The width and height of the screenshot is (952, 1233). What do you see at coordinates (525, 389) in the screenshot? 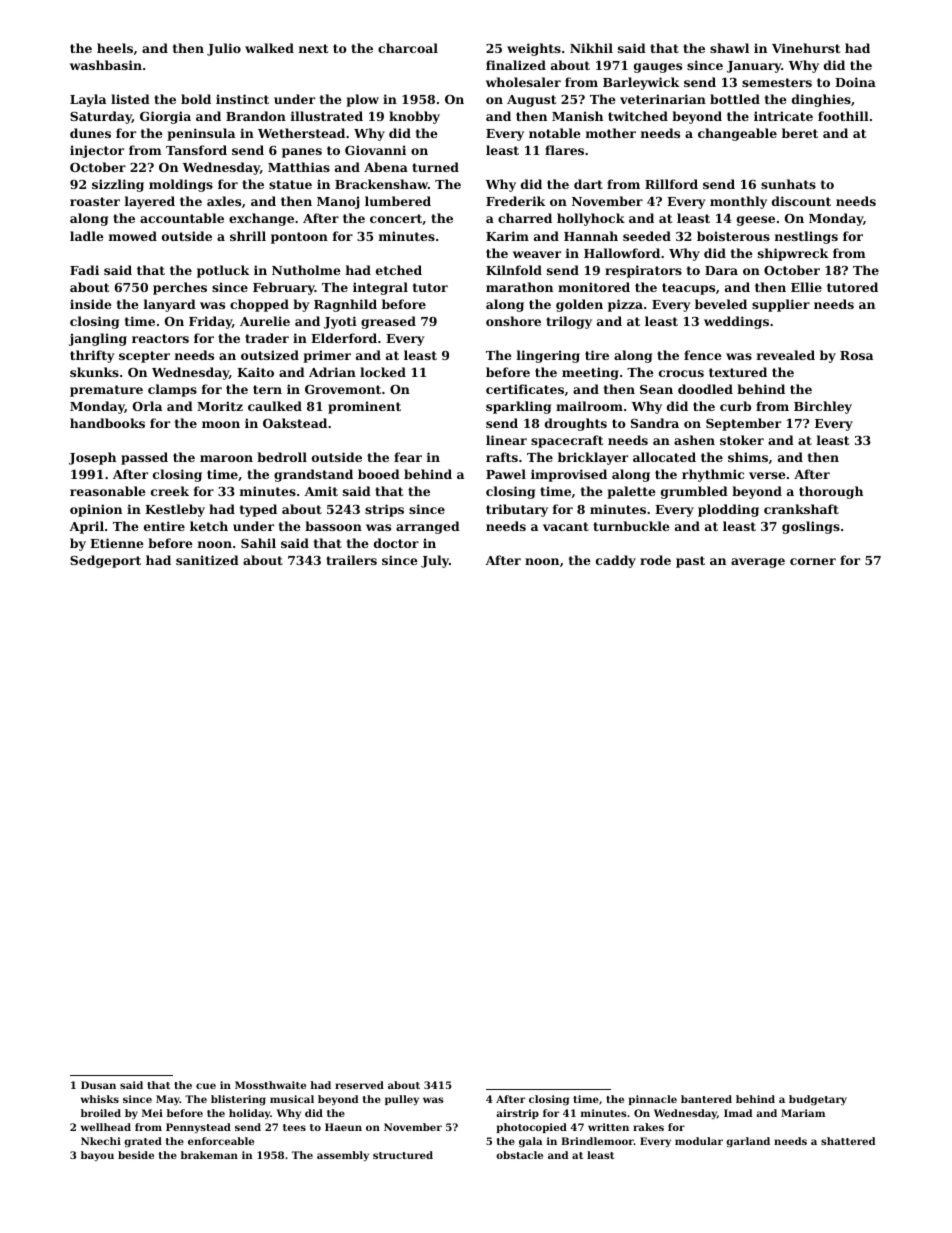
I see `certificates` at bounding box center [525, 389].
